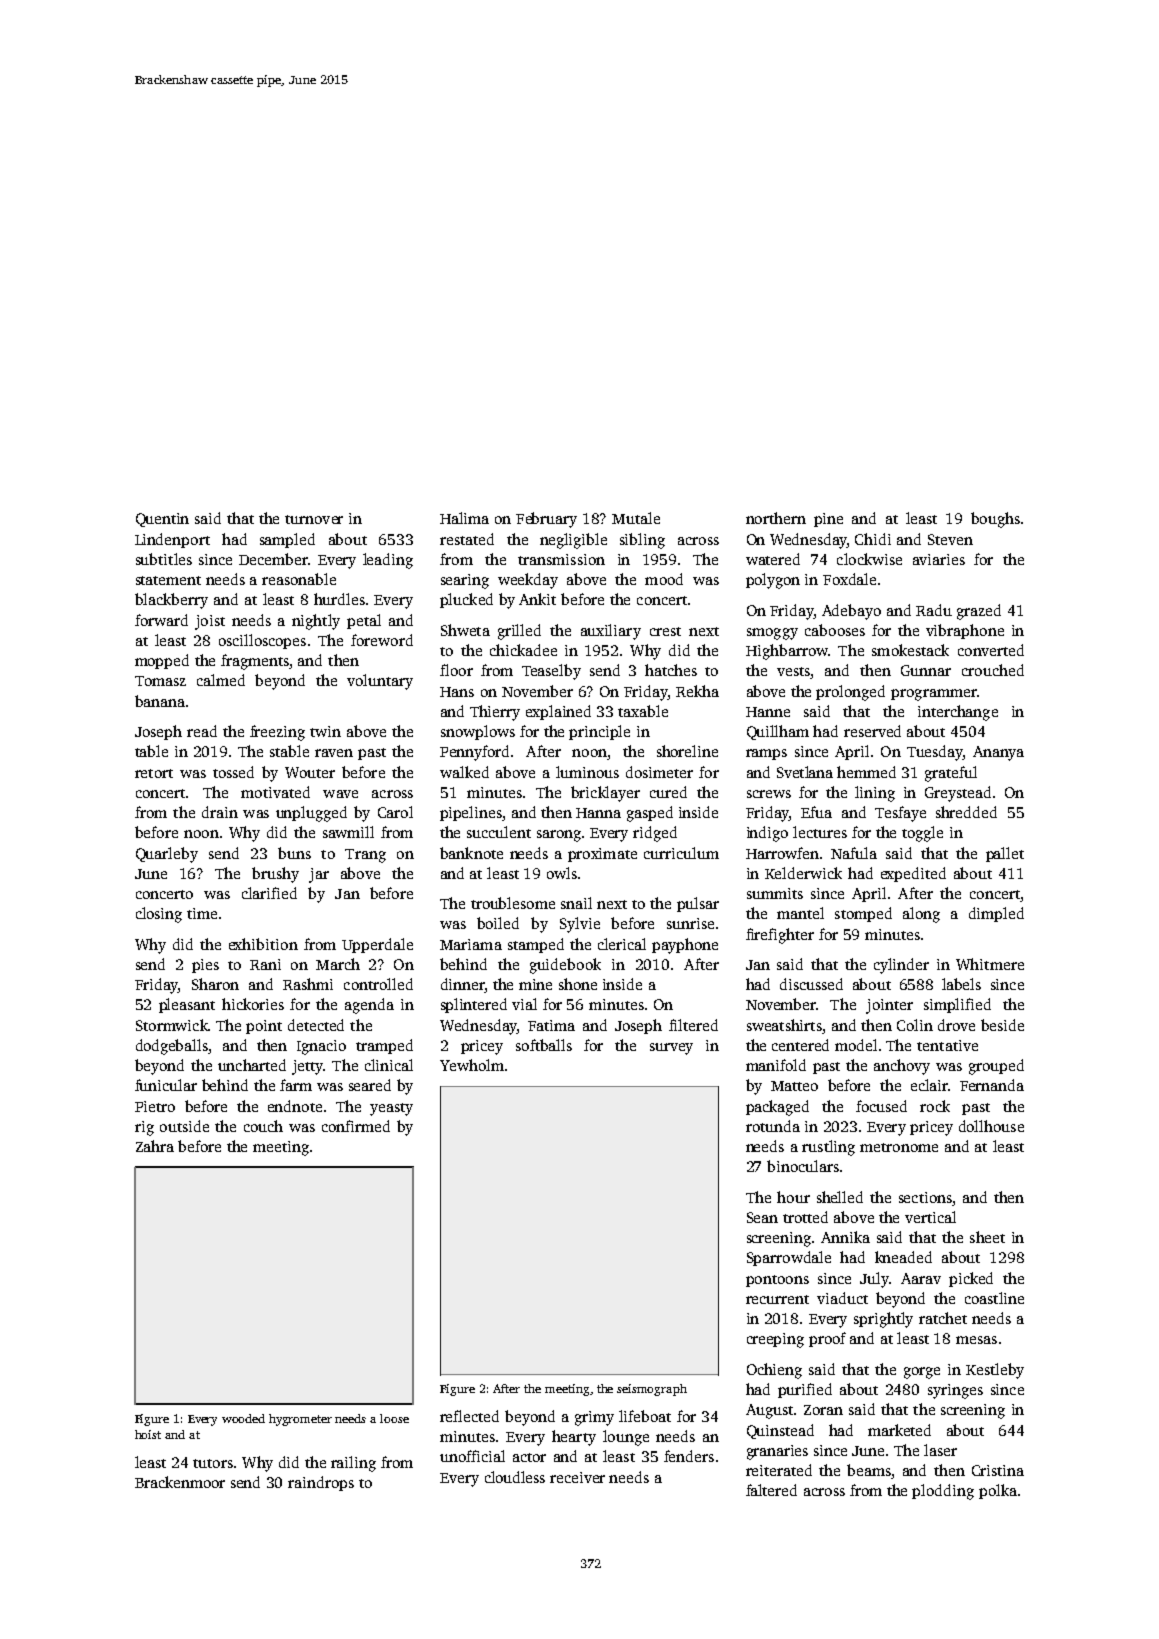 This screenshot has height=1639, width=1159. I want to click on Halima, so click(464, 518).
